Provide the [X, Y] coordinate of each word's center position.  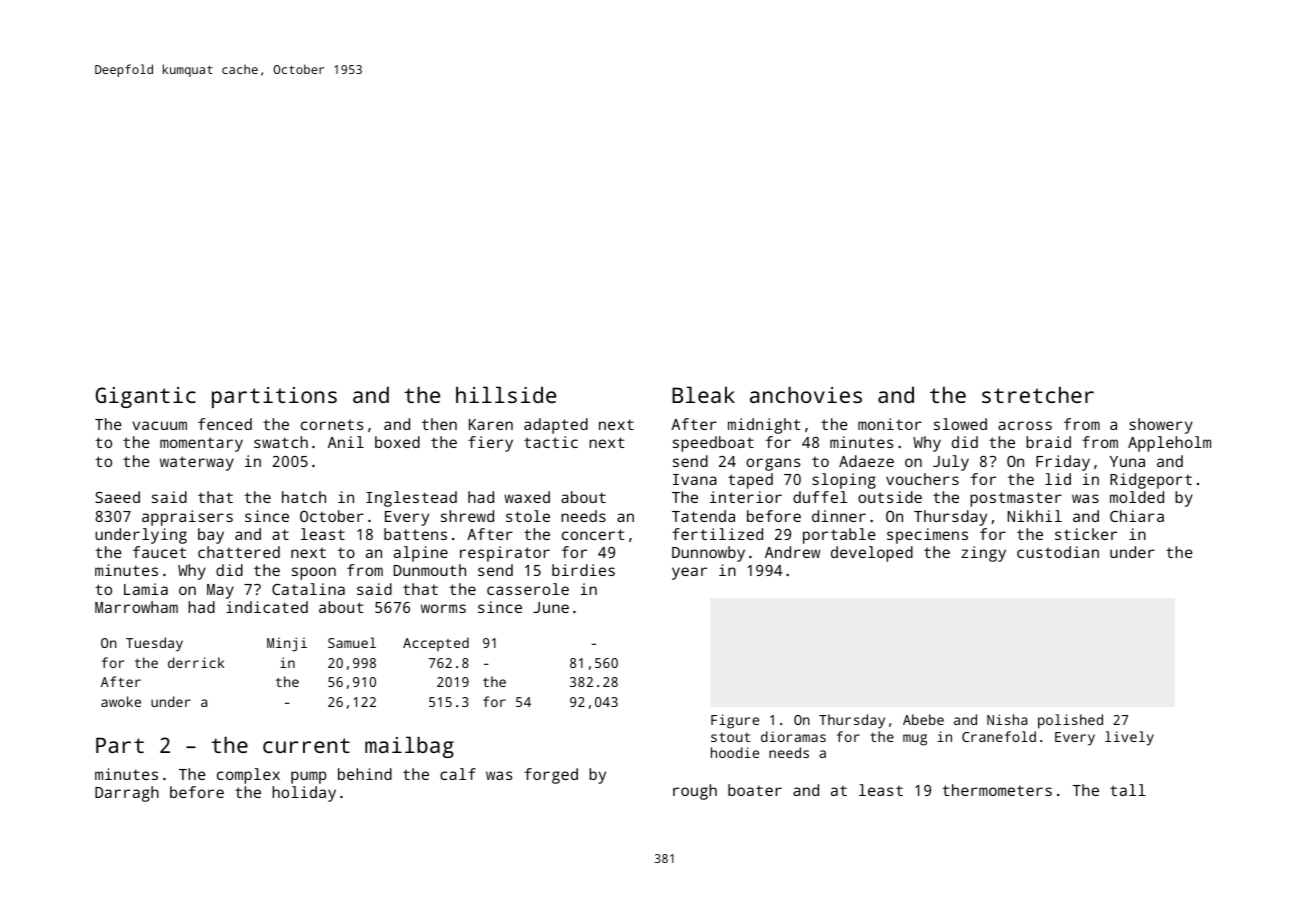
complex [248, 776]
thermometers [997, 790]
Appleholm [1169, 444]
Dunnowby [708, 554]
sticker [1086, 534]
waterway [197, 463]
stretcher [1038, 394]
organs [773, 464]
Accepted [436, 644]
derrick [196, 662]
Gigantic [145, 397]
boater [755, 790]
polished [1070, 721]
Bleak [703, 394]
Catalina [308, 589]
